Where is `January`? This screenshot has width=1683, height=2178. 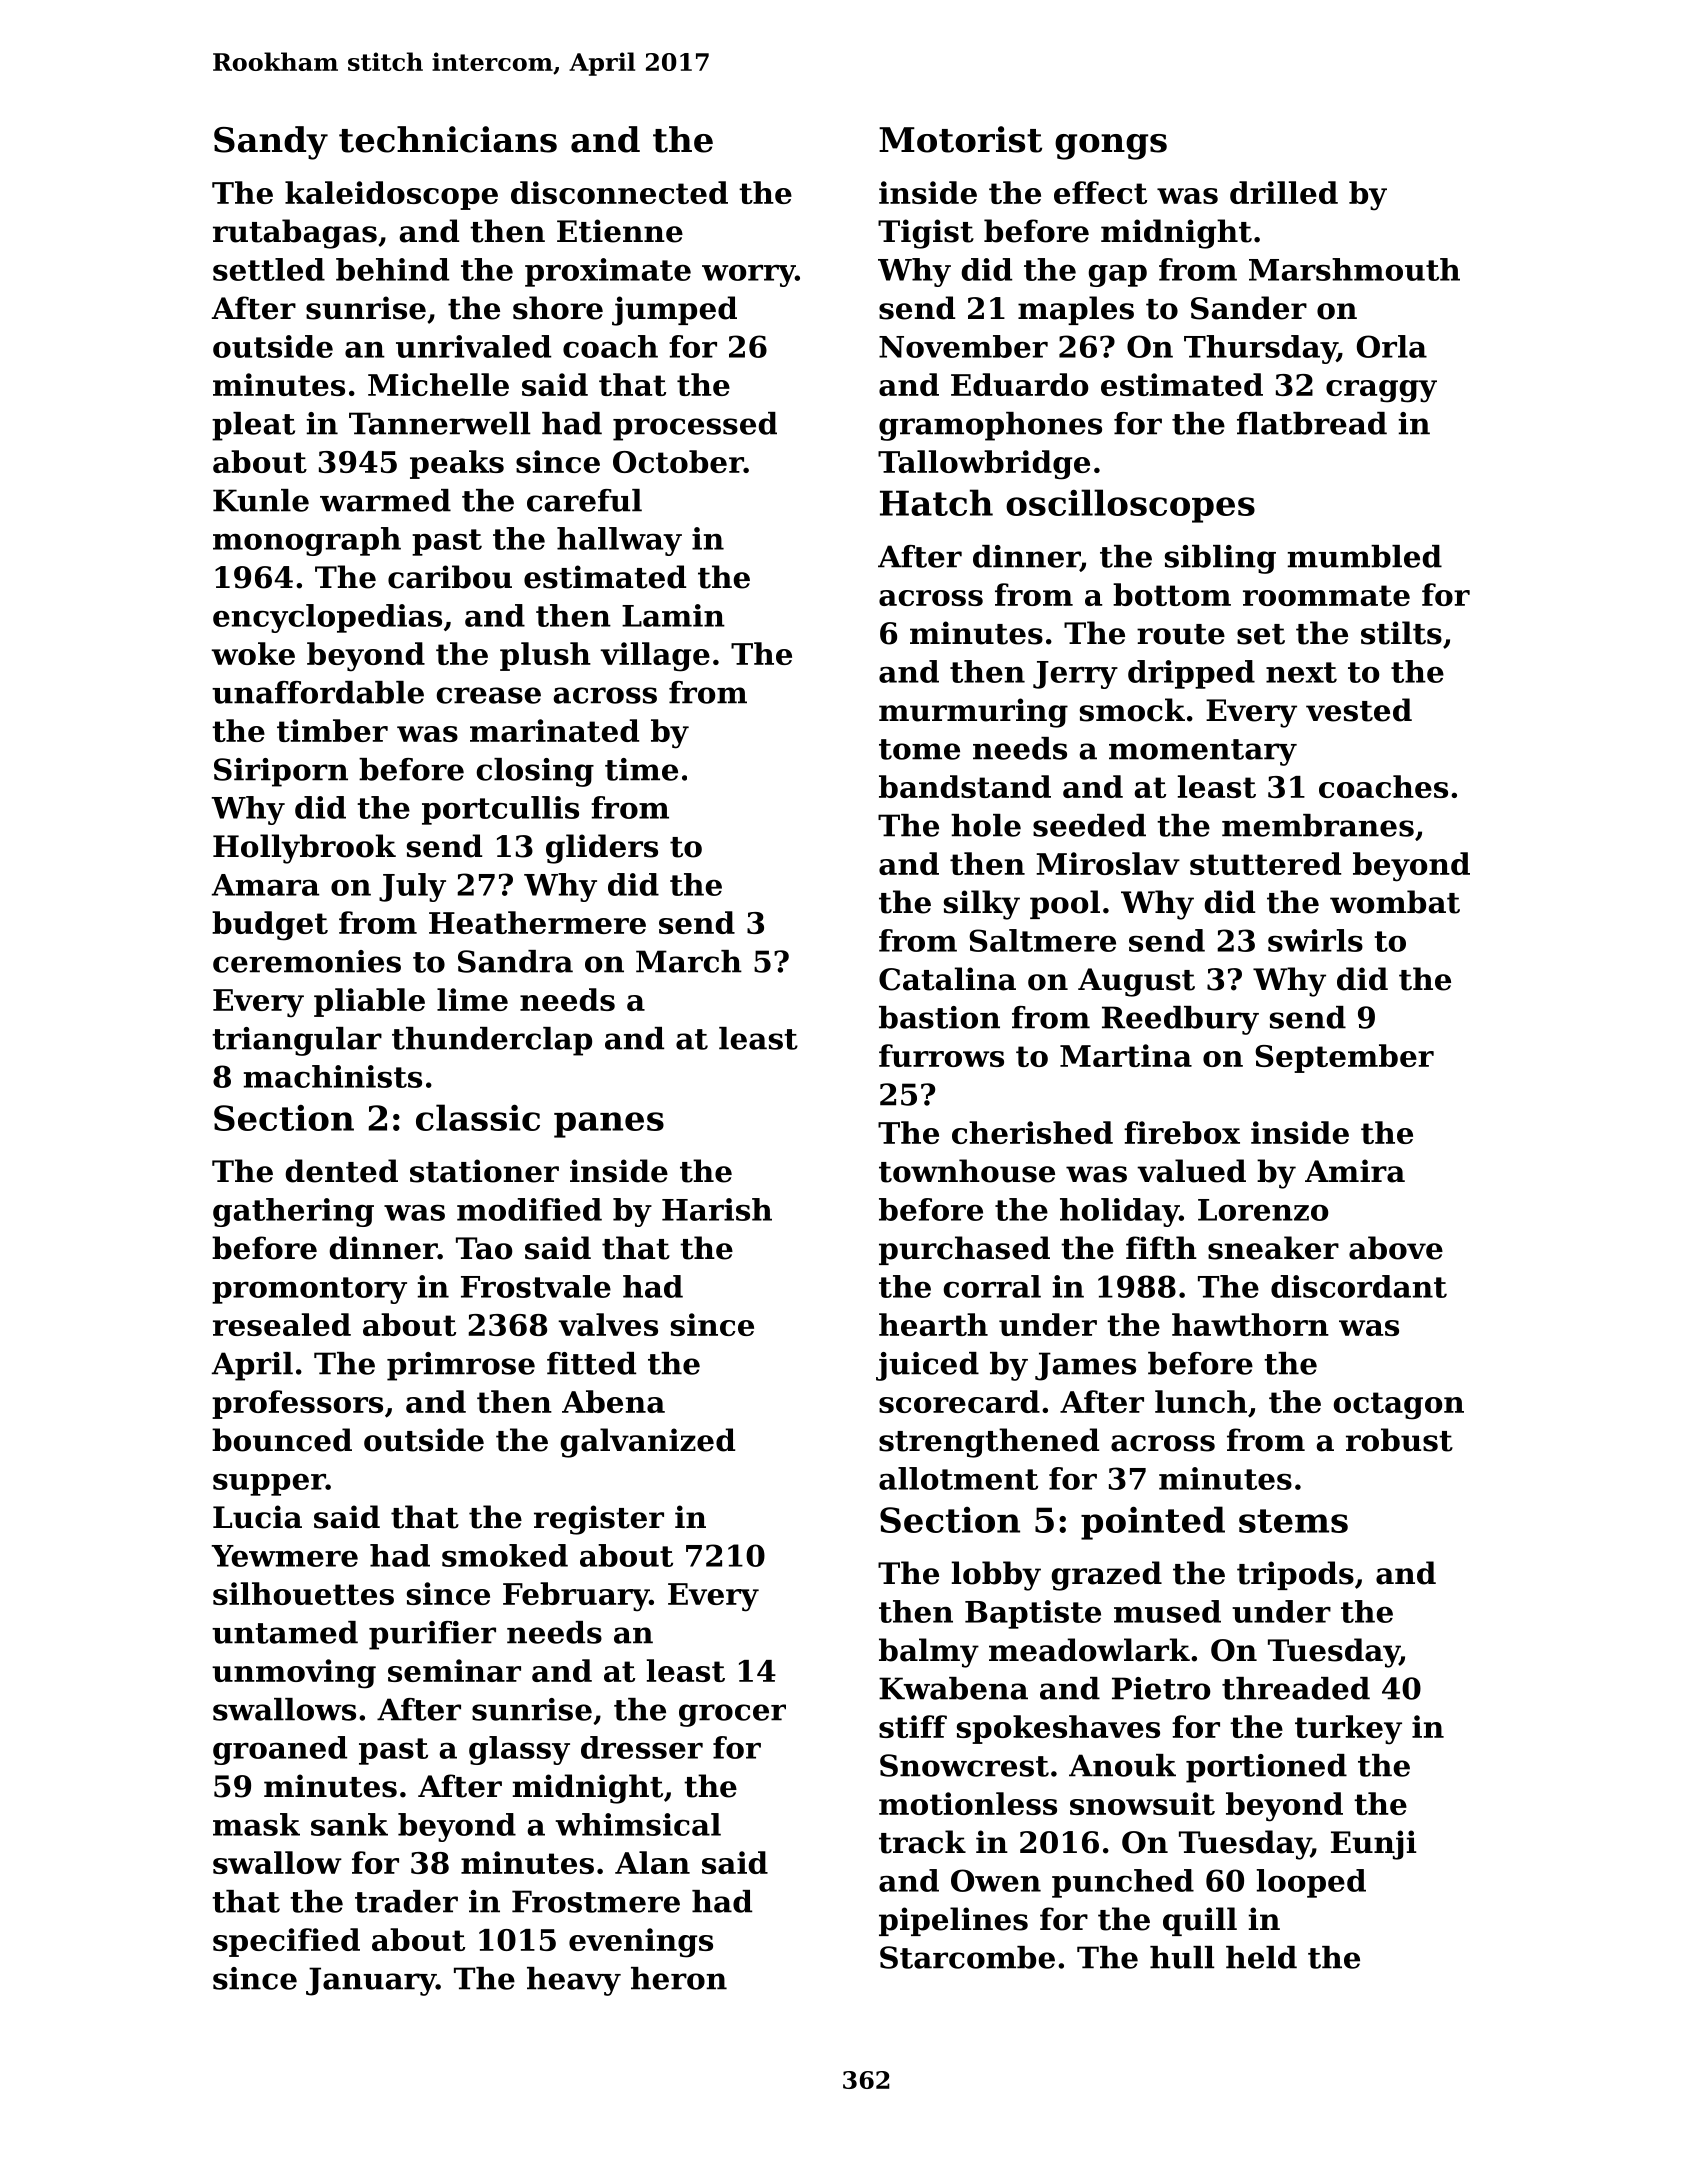
January is located at coordinates (371, 1981).
